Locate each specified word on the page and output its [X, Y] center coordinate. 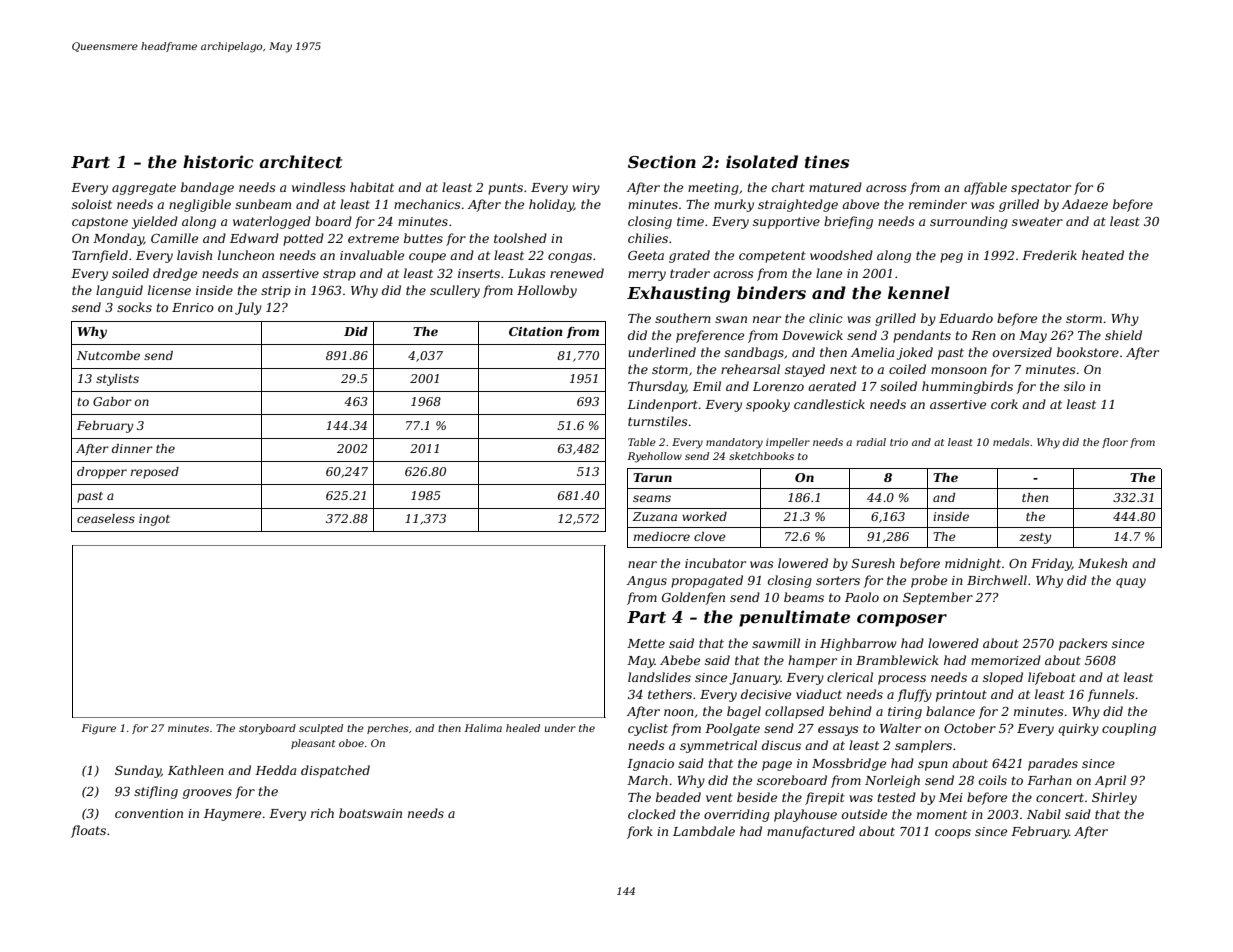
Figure [98, 729]
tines [827, 161]
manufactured [811, 832]
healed [523, 728]
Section [662, 161]
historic [218, 161]
